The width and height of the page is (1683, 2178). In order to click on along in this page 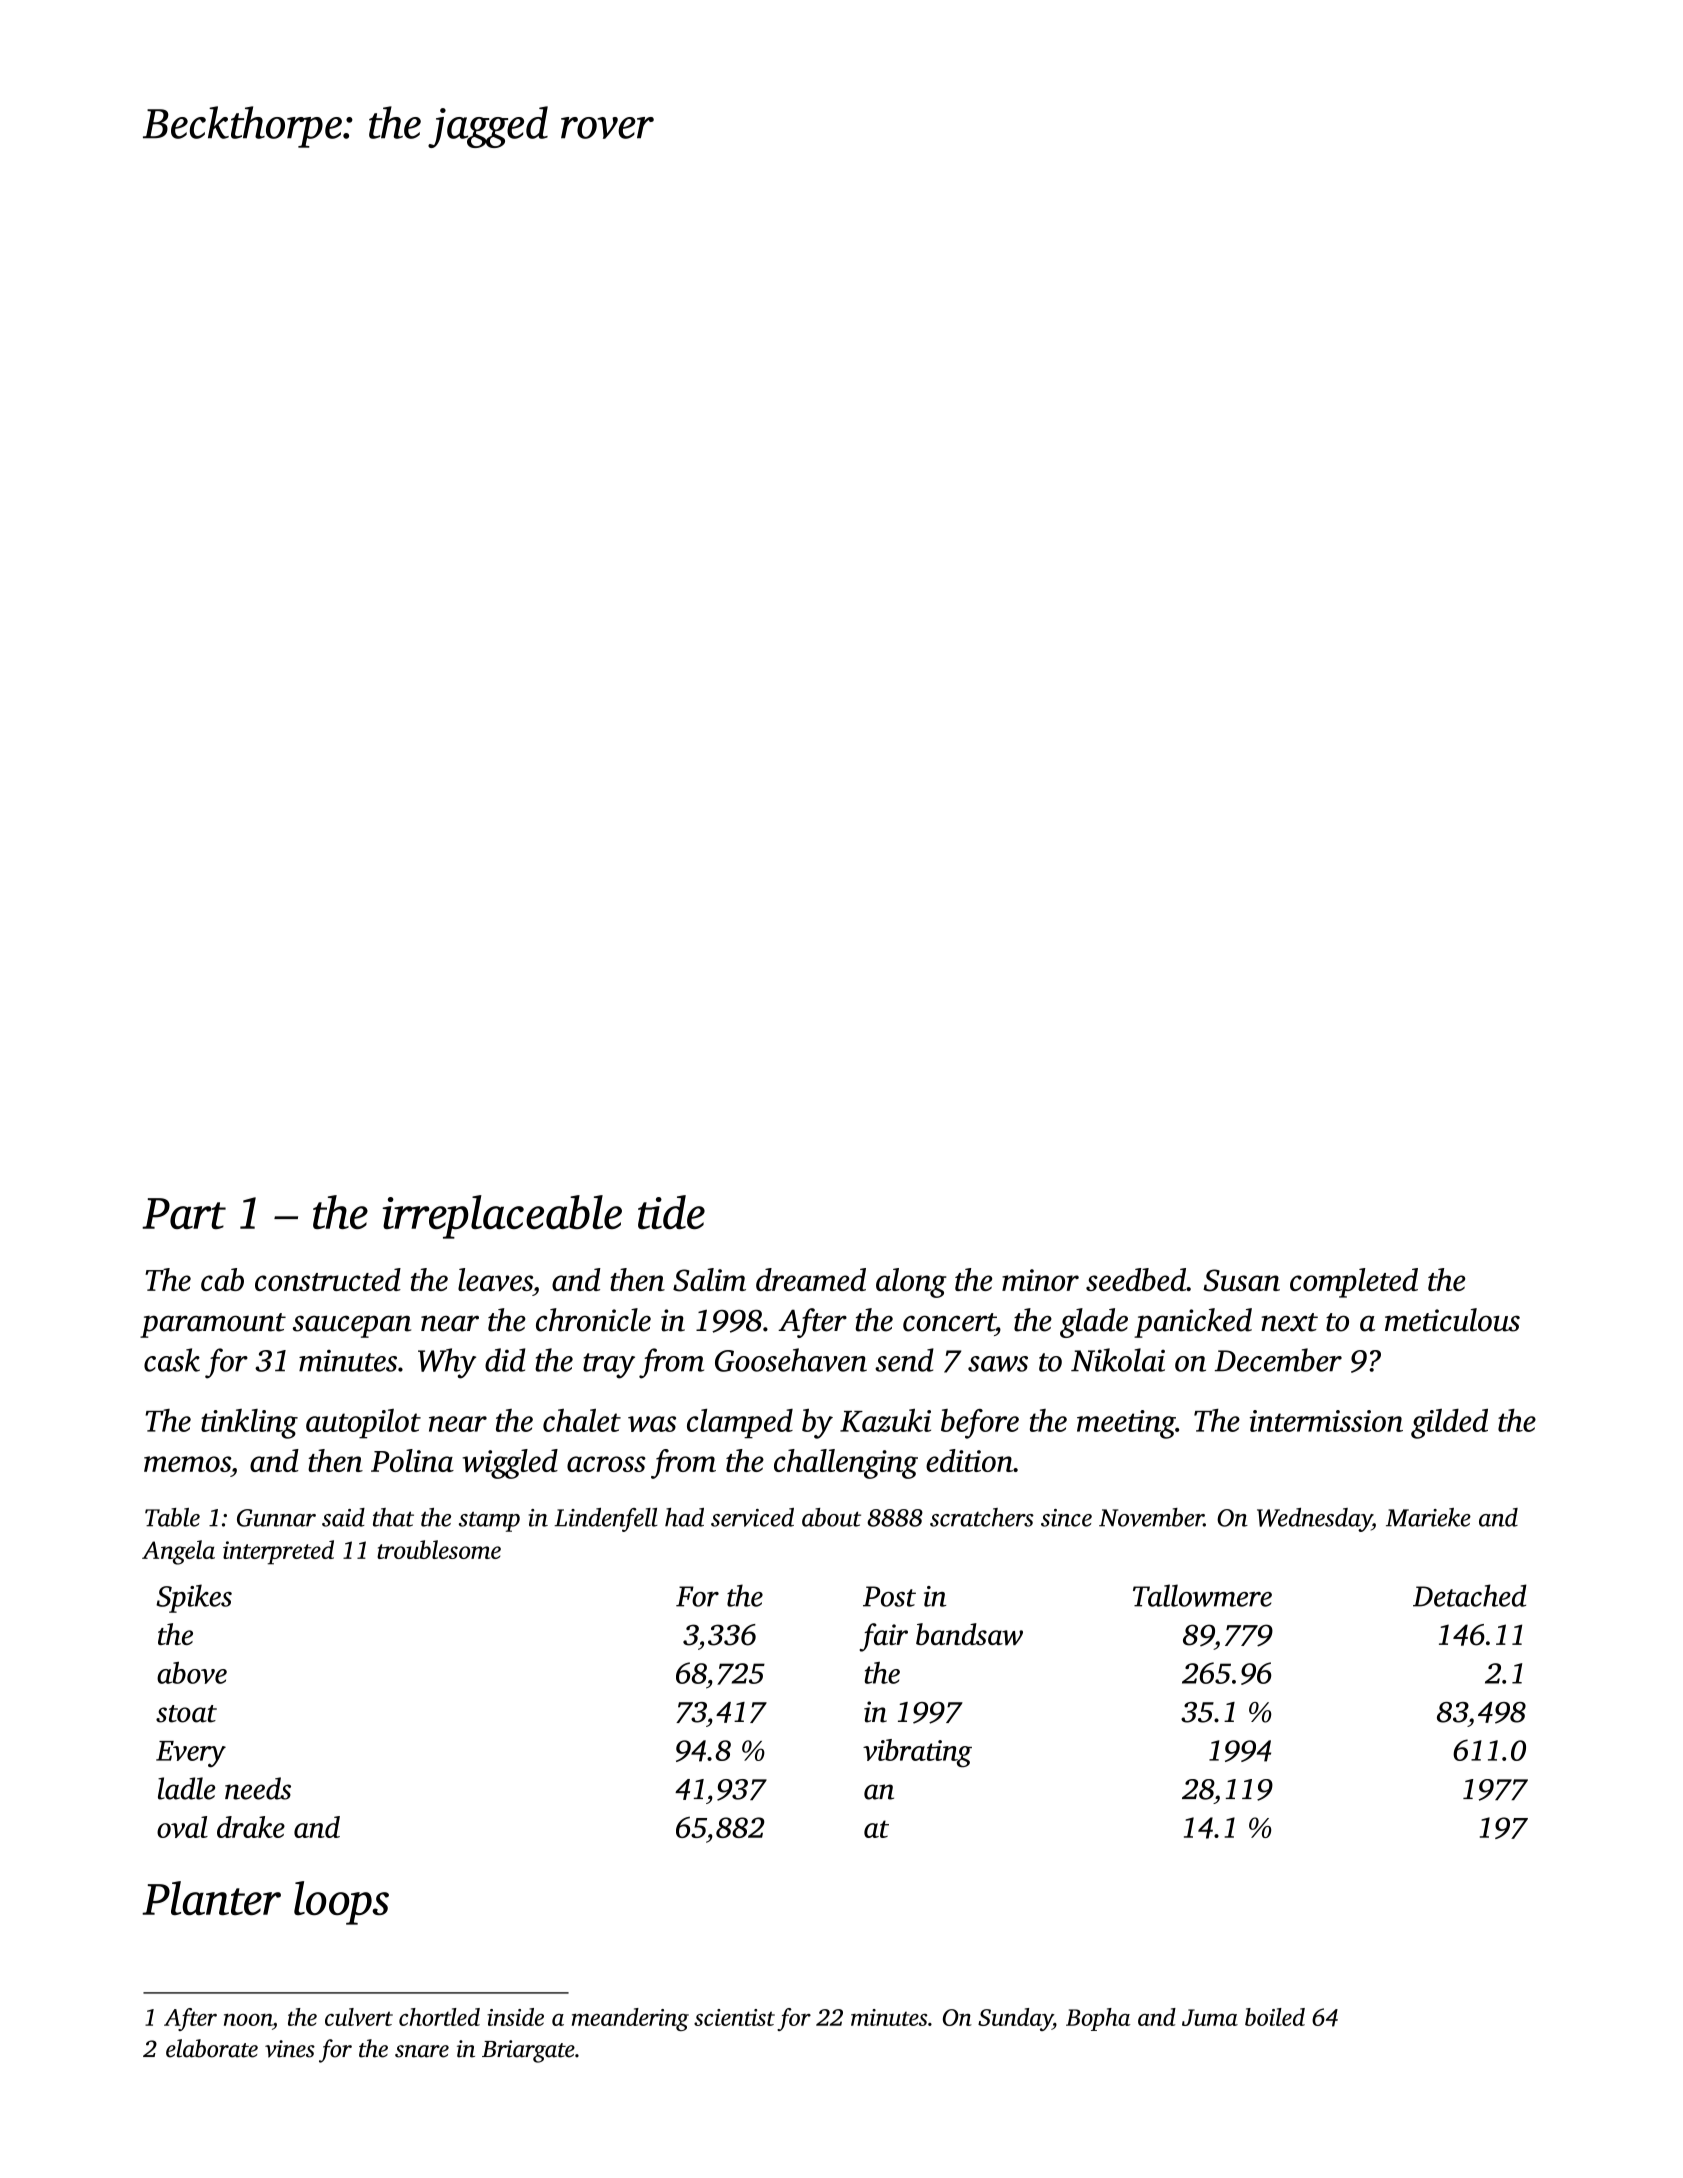, I will do `click(911, 1283)`.
